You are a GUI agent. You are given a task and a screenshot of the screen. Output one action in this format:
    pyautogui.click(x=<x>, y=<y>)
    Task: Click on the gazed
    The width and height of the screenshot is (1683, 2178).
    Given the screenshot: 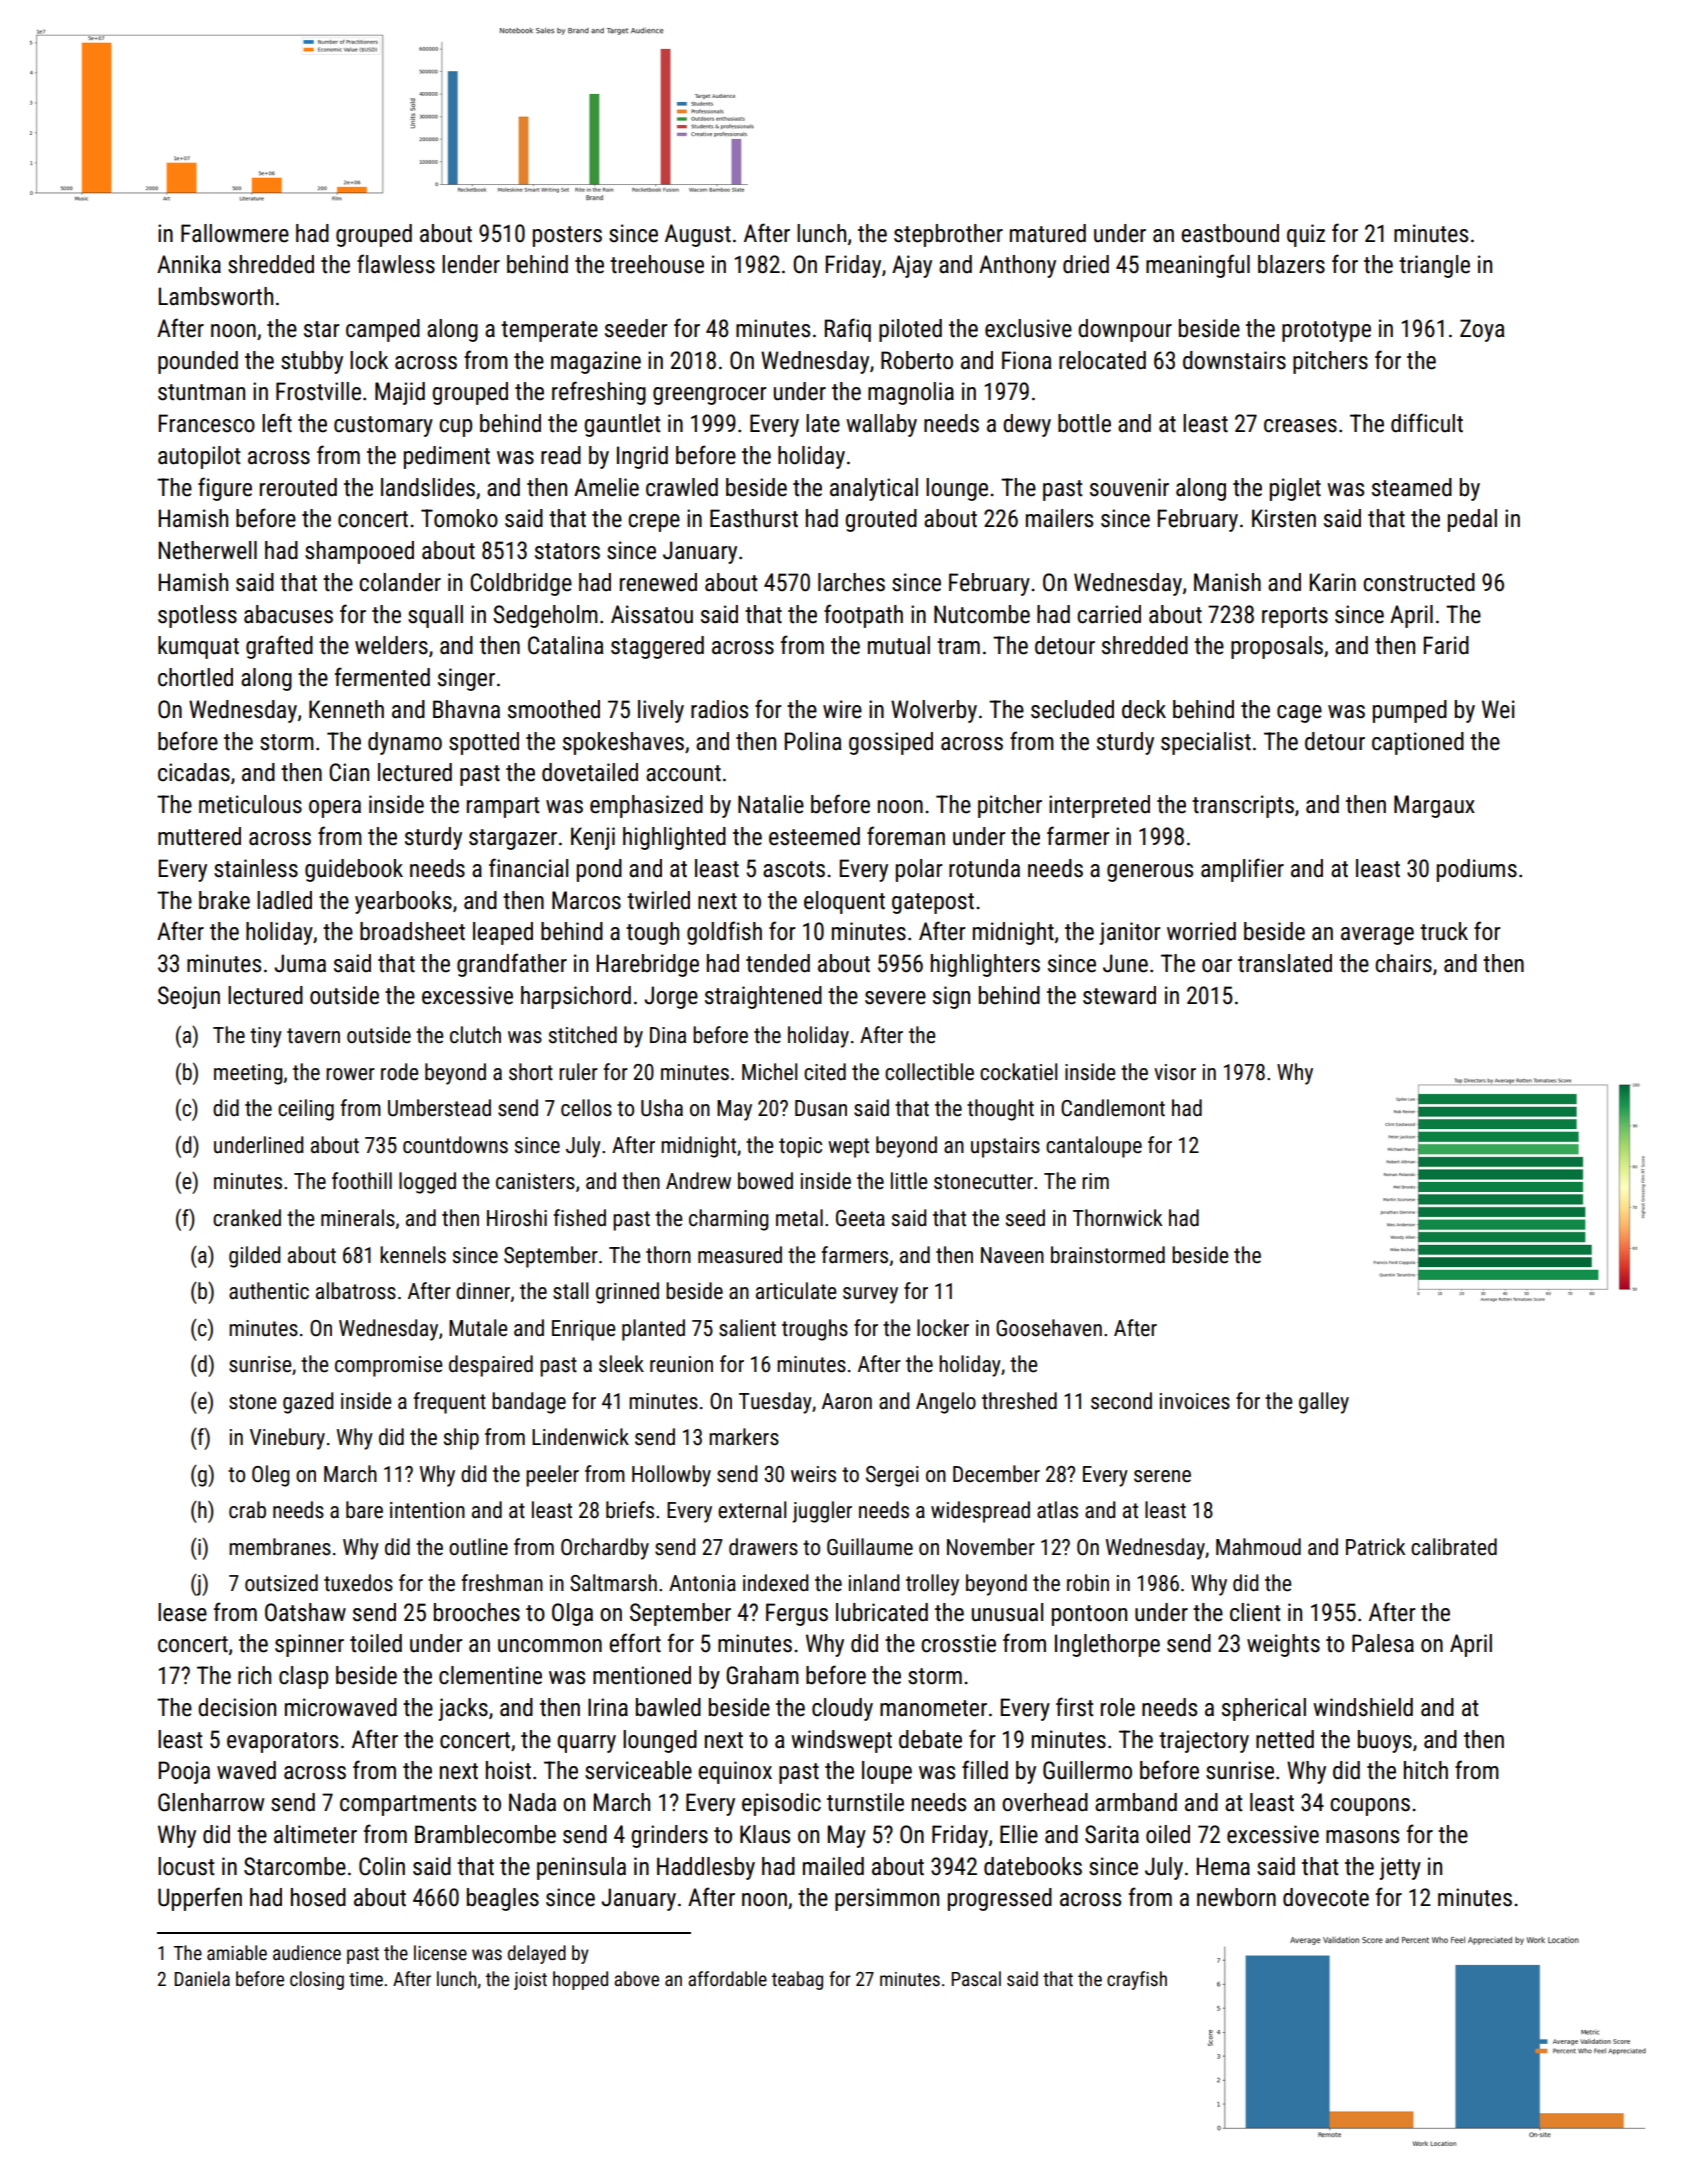 What is the action you would take?
    pyautogui.click(x=308, y=1403)
